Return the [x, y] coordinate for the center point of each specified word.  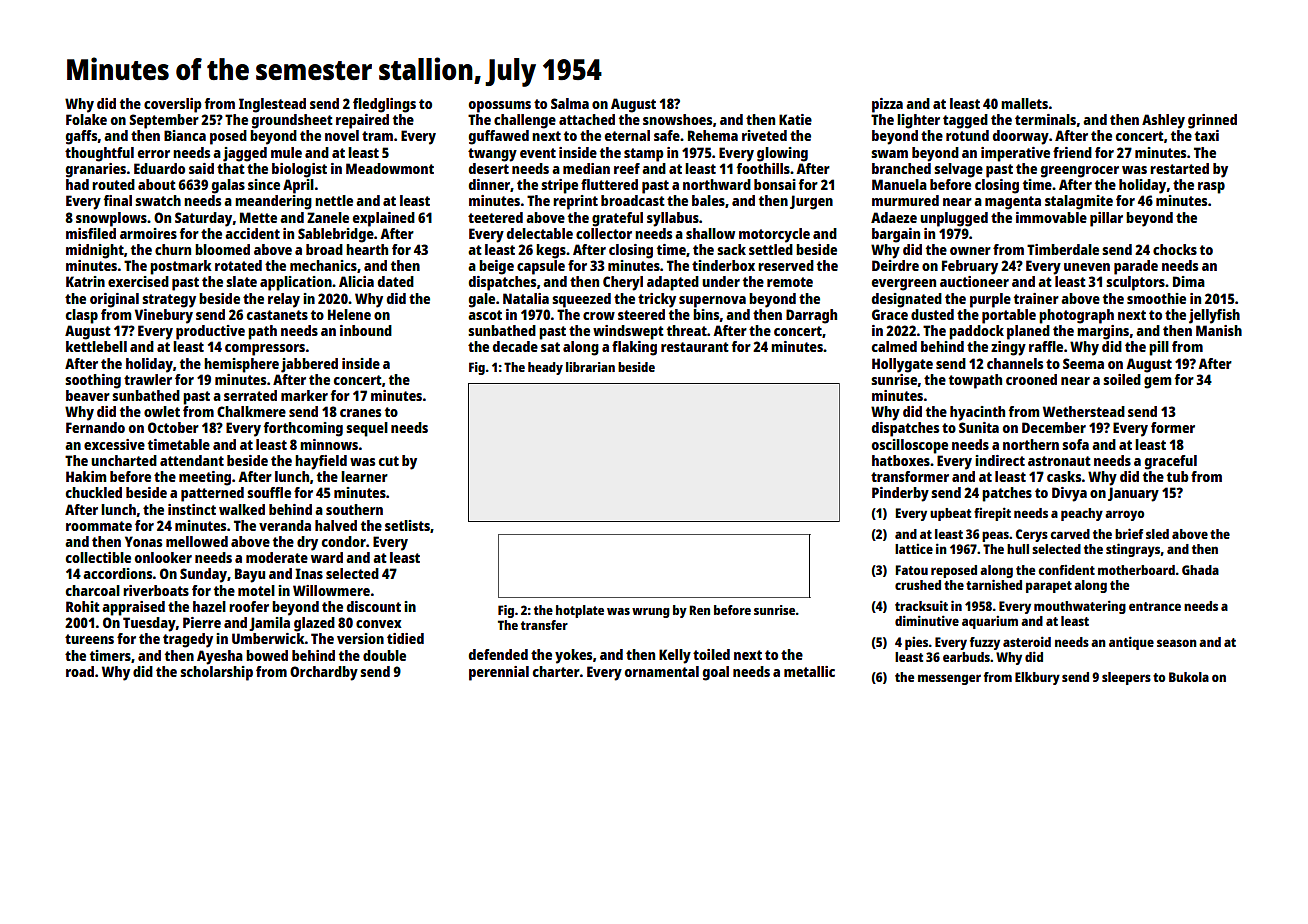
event [538, 153]
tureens [89, 639]
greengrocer [1080, 172]
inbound [366, 330]
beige [496, 267]
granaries [96, 170]
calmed [894, 346]
